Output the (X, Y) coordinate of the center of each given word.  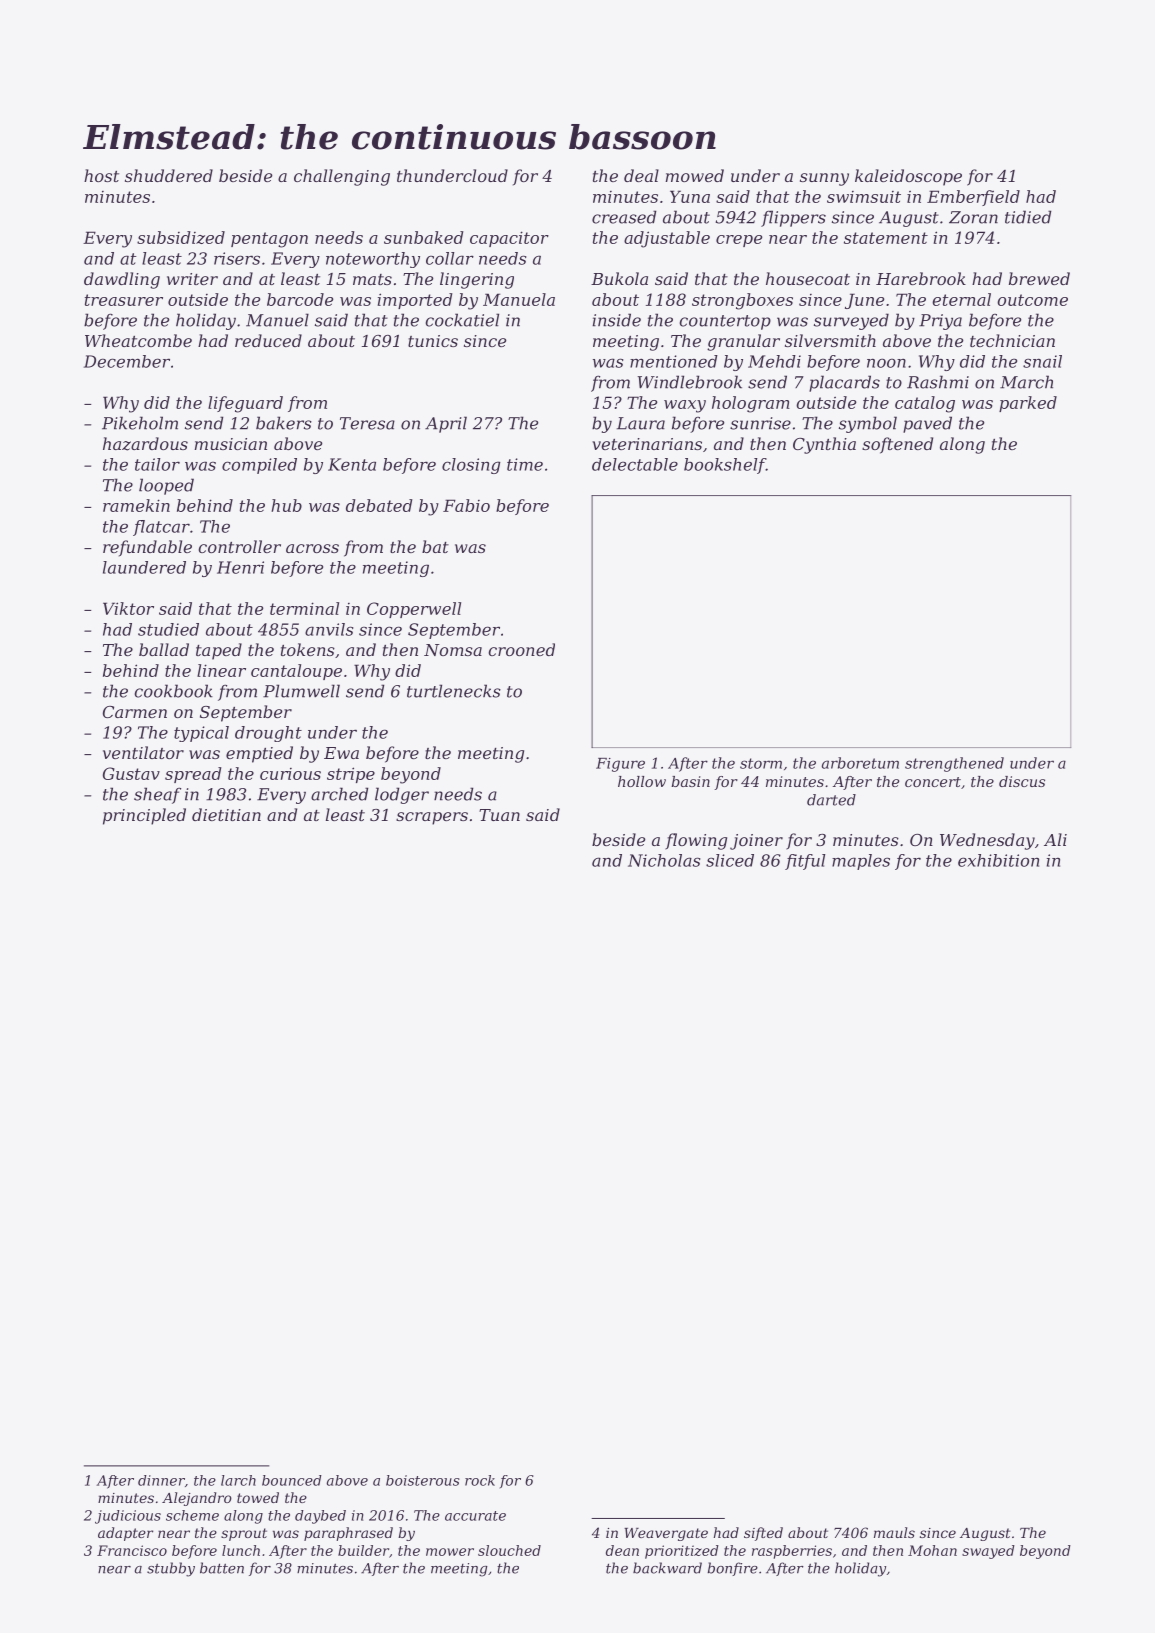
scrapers (432, 818)
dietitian (226, 814)
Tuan (499, 815)
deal (641, 175)
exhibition (998, 860)
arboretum (860, 763)
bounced (292, 1480)
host (101, 175)
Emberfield (973, 198)
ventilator (143, 752)
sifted (763, 1534)
